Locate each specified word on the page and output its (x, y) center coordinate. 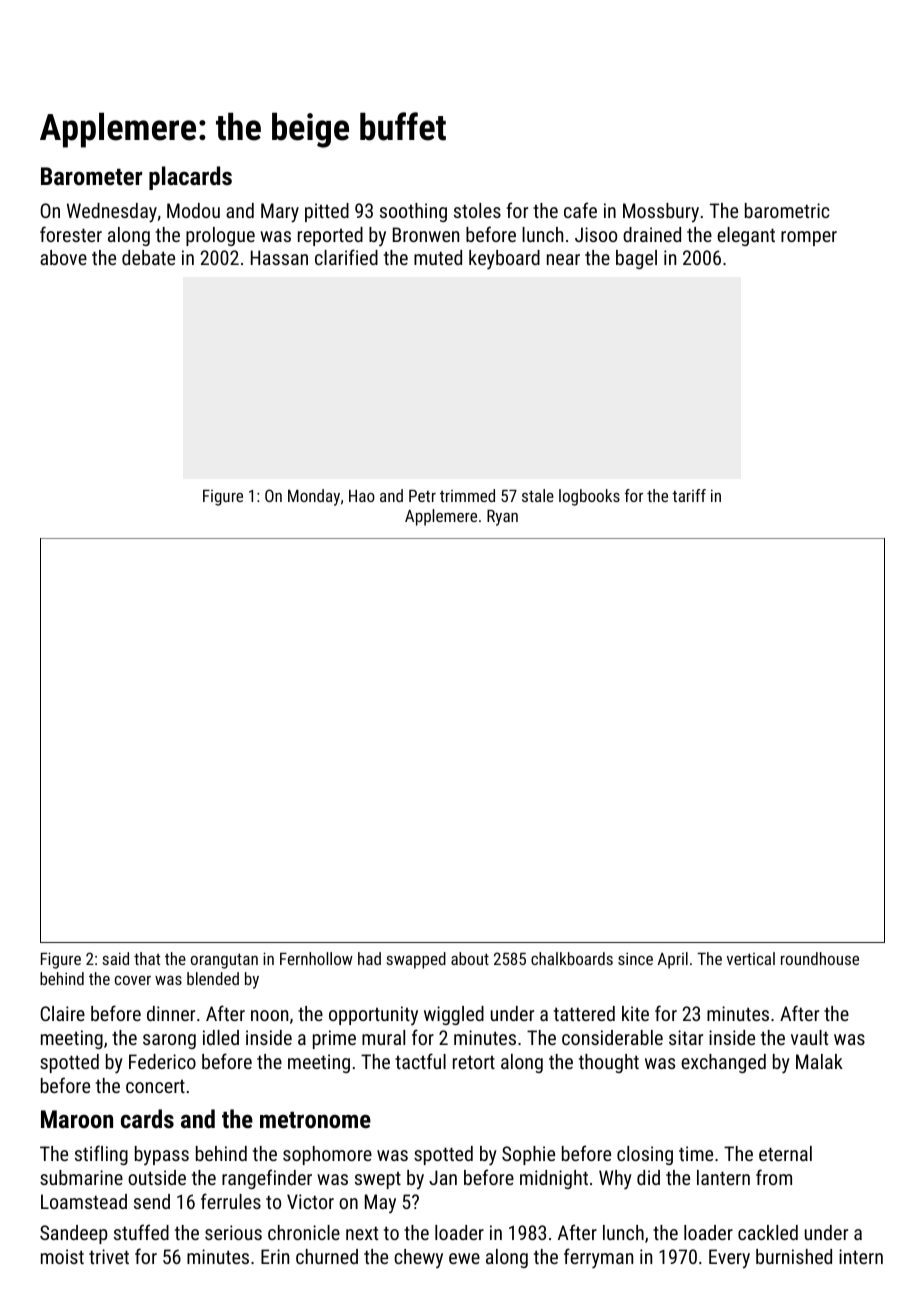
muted (438, 257)
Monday (314, 497)
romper (809, 238)
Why (615, 1180)
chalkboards (572, 958)
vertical (751, 958)
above (63, 257)
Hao (362, 496)
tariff (689, 495)
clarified (346, 257)
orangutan (224, 961)
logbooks (589, 497)
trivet (109, 1256)
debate (148, 257)
